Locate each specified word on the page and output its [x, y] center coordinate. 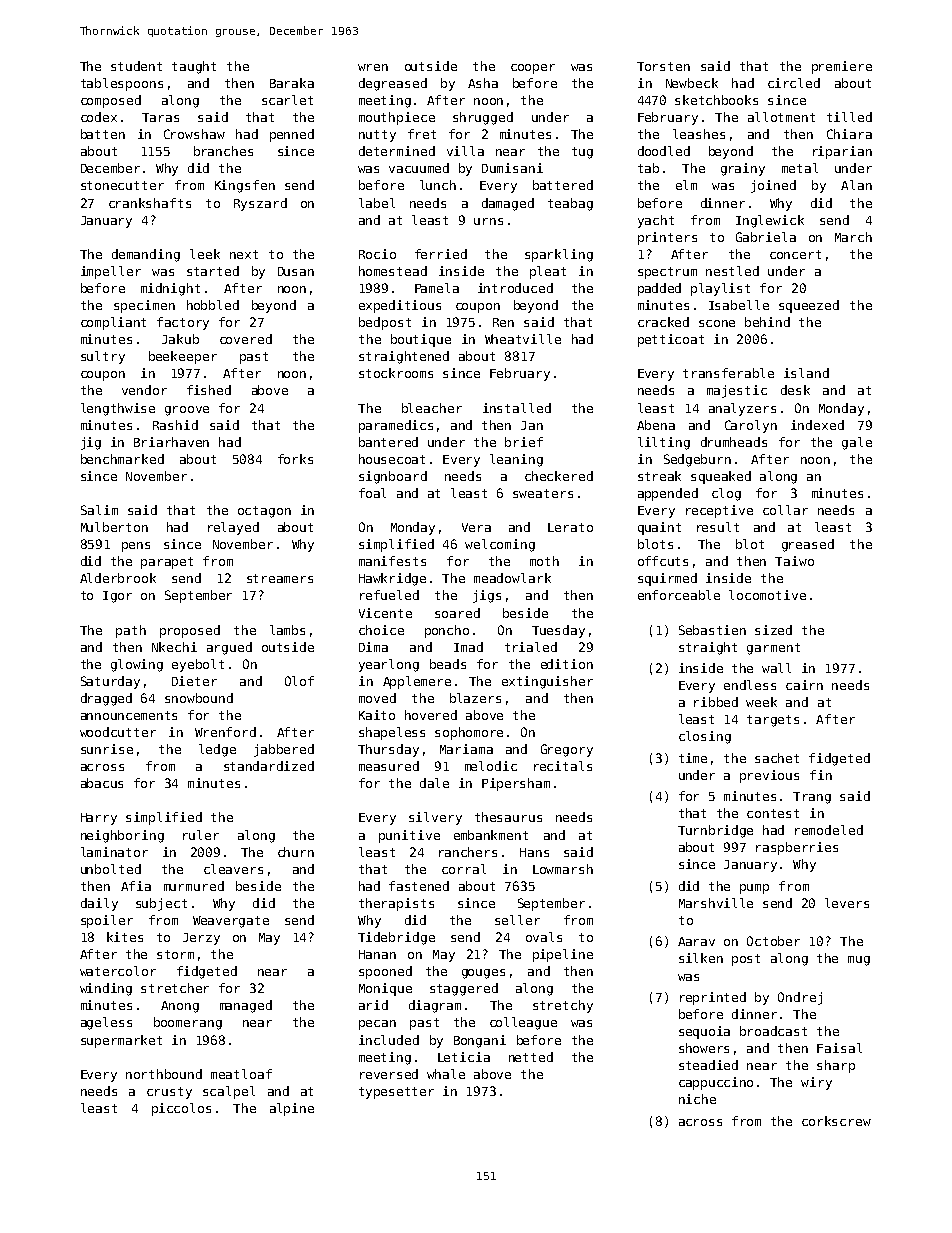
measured [389, 766]
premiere [842, 67]
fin [821, 775]
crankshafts [150, 203]
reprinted [713, 998]
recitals [563, 766]
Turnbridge [715, 831]
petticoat [671, 340]
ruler [201, 835]
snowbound [199, 698]
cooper [533, 69]
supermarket [121, 1041]
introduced [515, 288]
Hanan [377, 954]
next [244, 254]
